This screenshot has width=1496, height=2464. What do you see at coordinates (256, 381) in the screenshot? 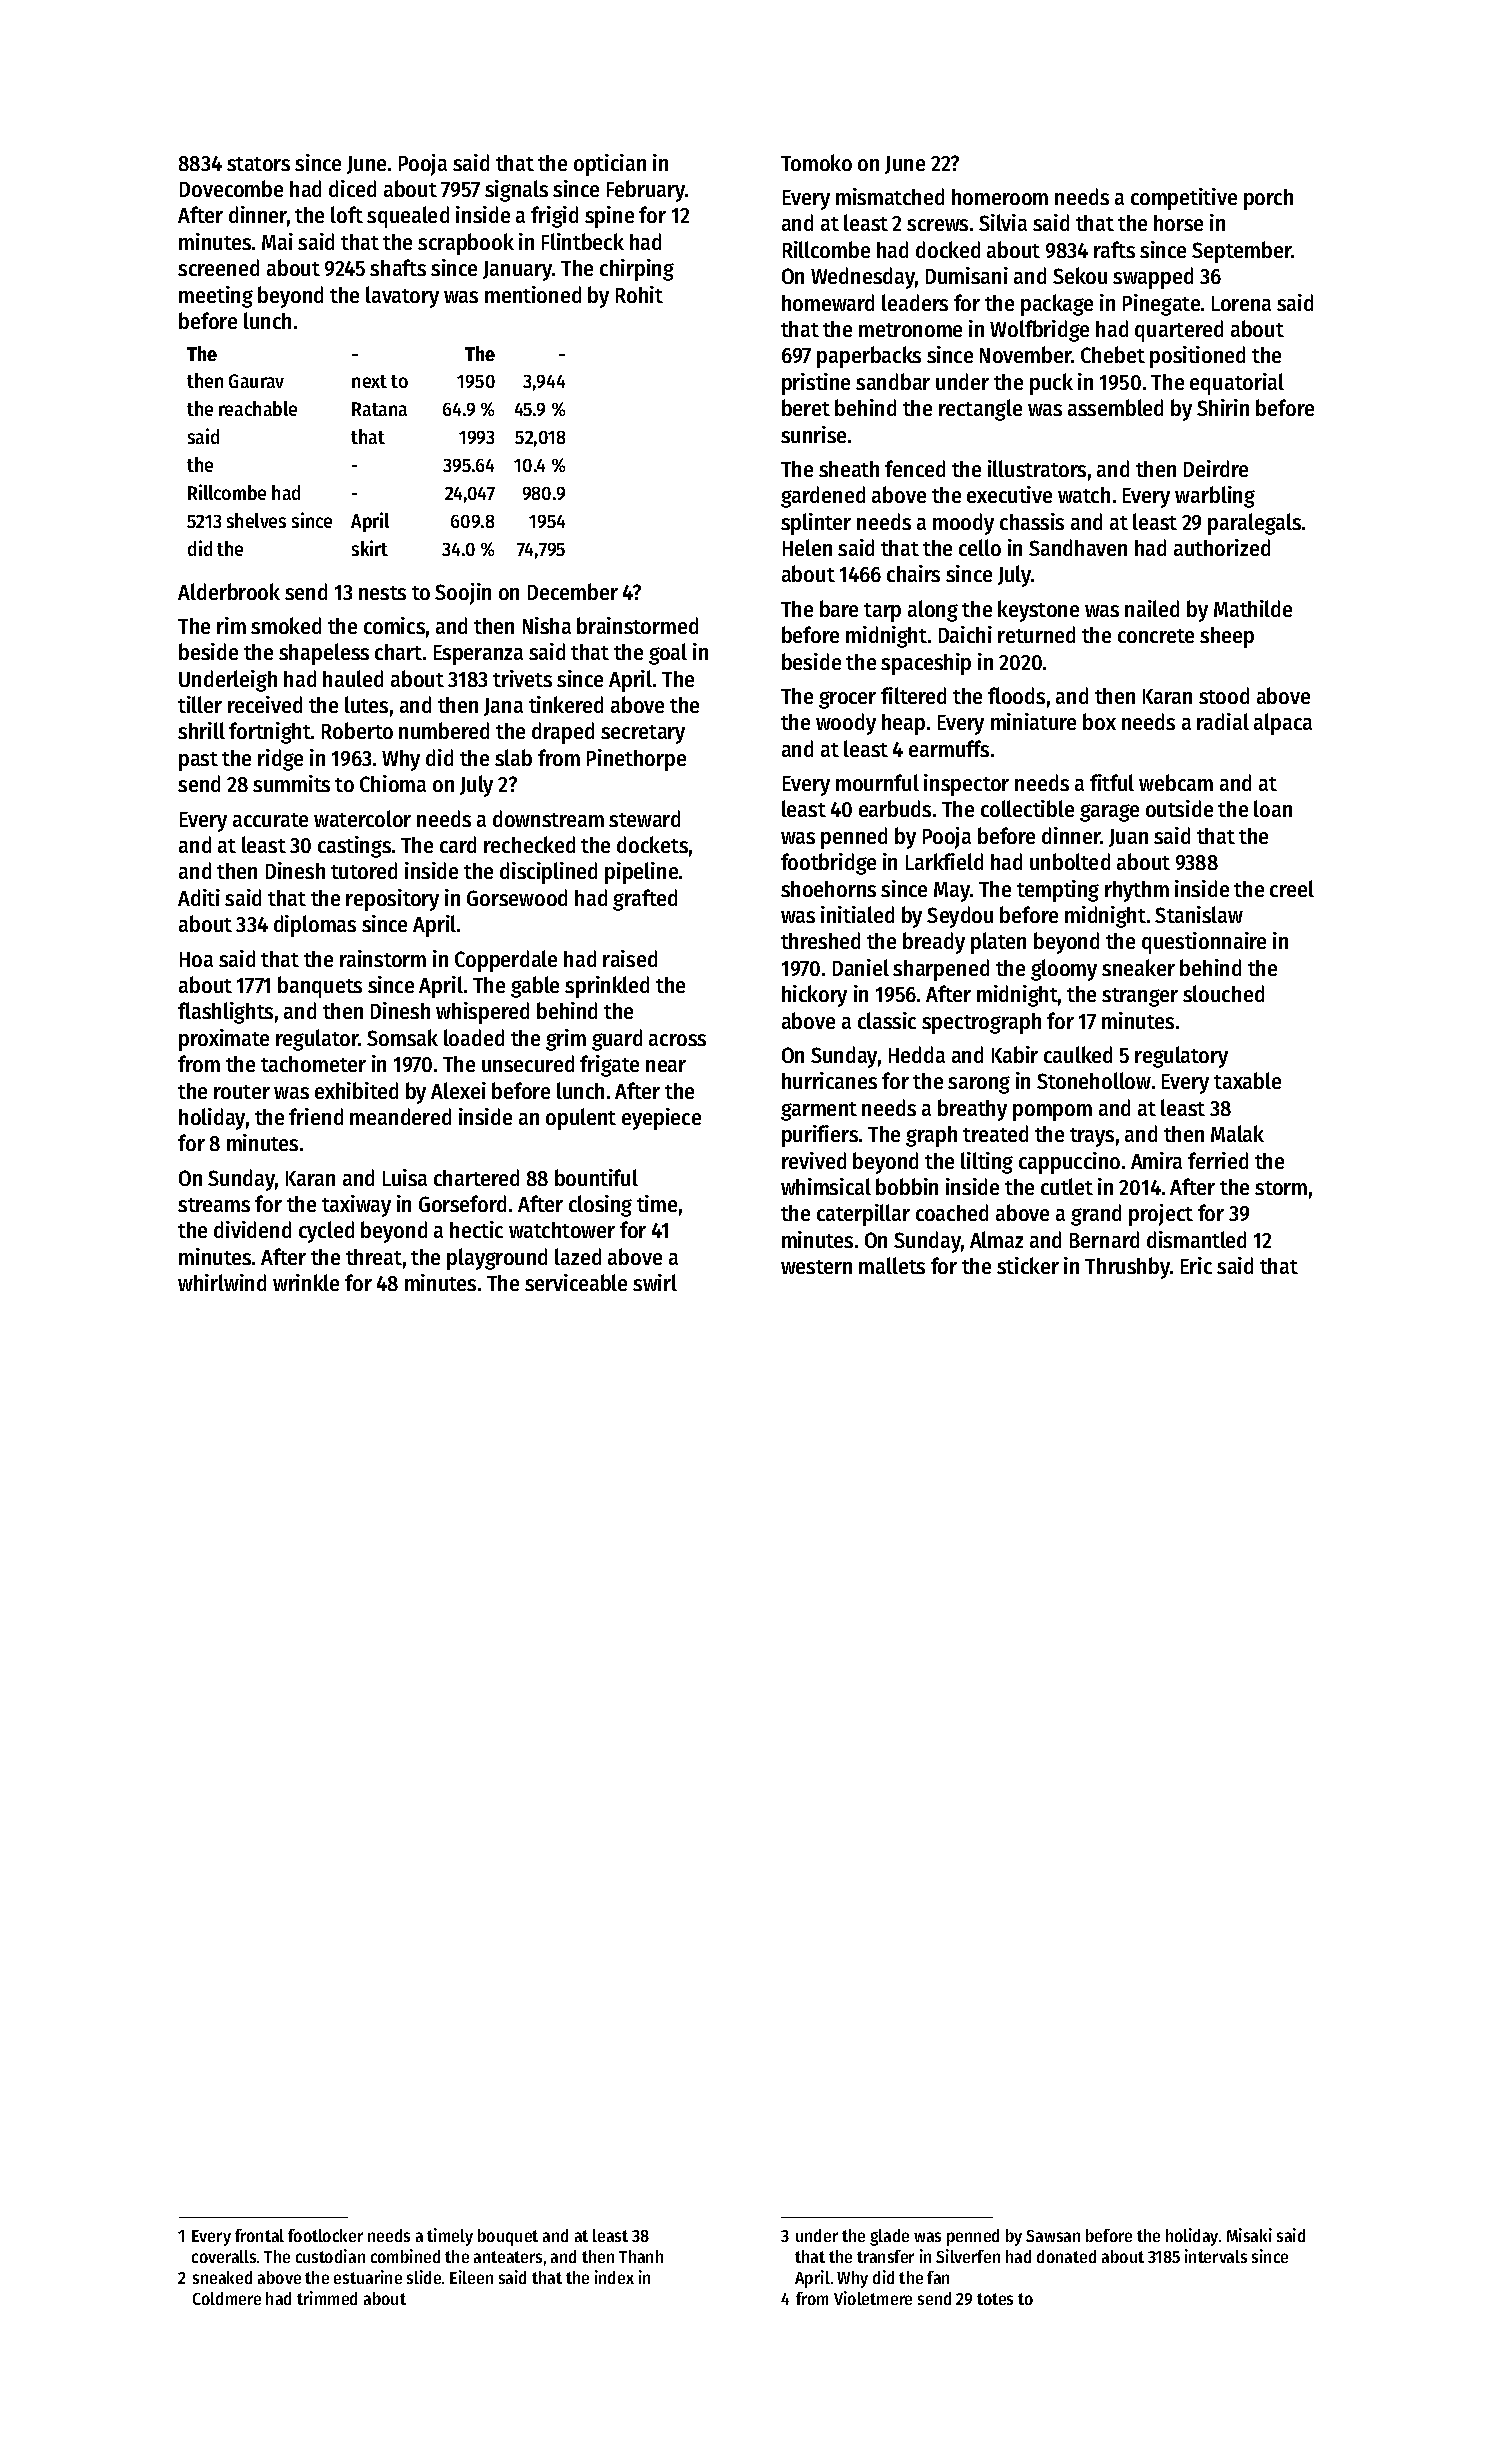
I see `Gaurav` at bounding box center [256, 381].
